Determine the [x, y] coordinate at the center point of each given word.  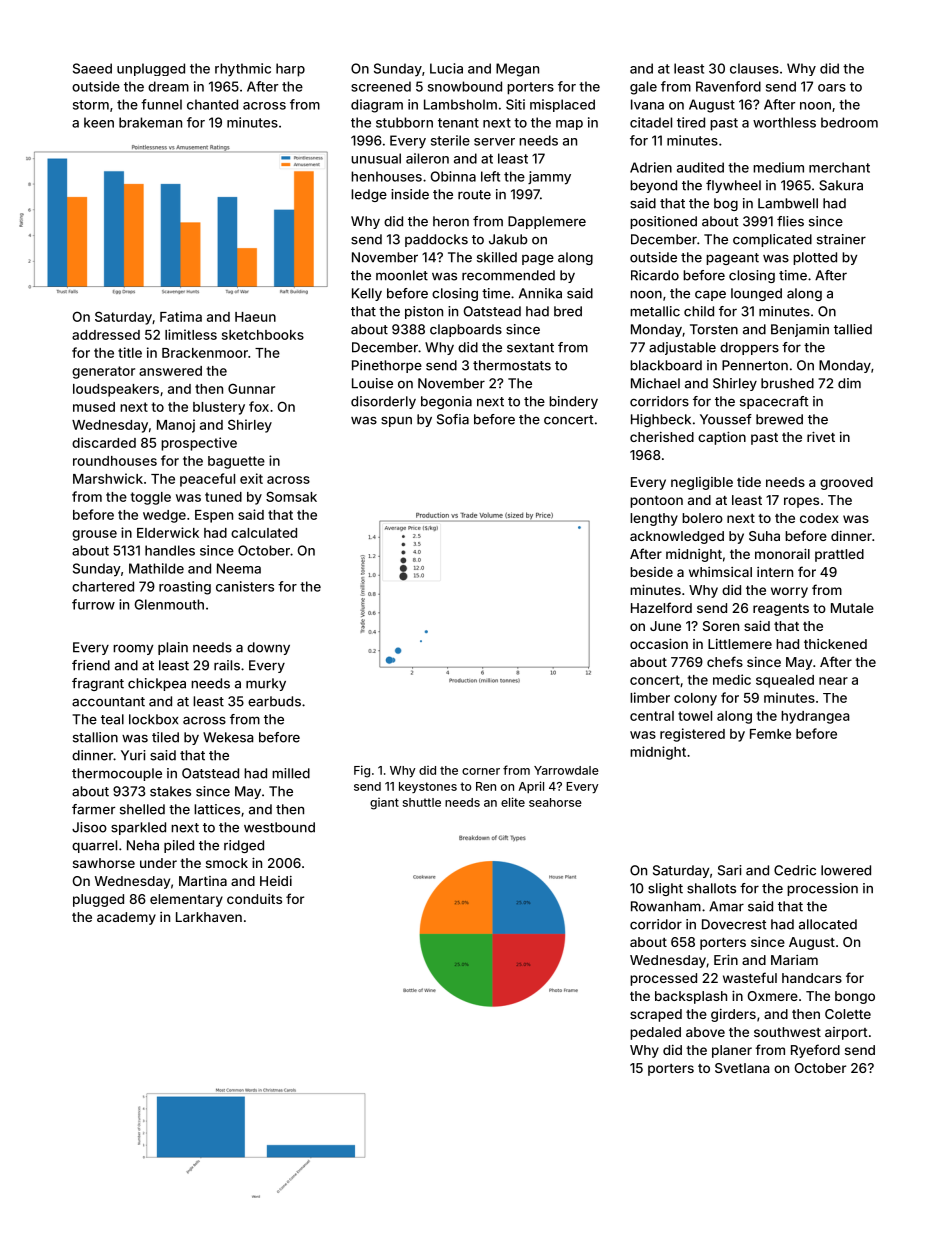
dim [849, 383]
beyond [653, 186]
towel [695, 716]
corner [481, 771]
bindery [573, 402]
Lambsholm [460, 104]
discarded [104, 442]
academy [126, 918]
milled [291, 773]
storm [91, 105]
